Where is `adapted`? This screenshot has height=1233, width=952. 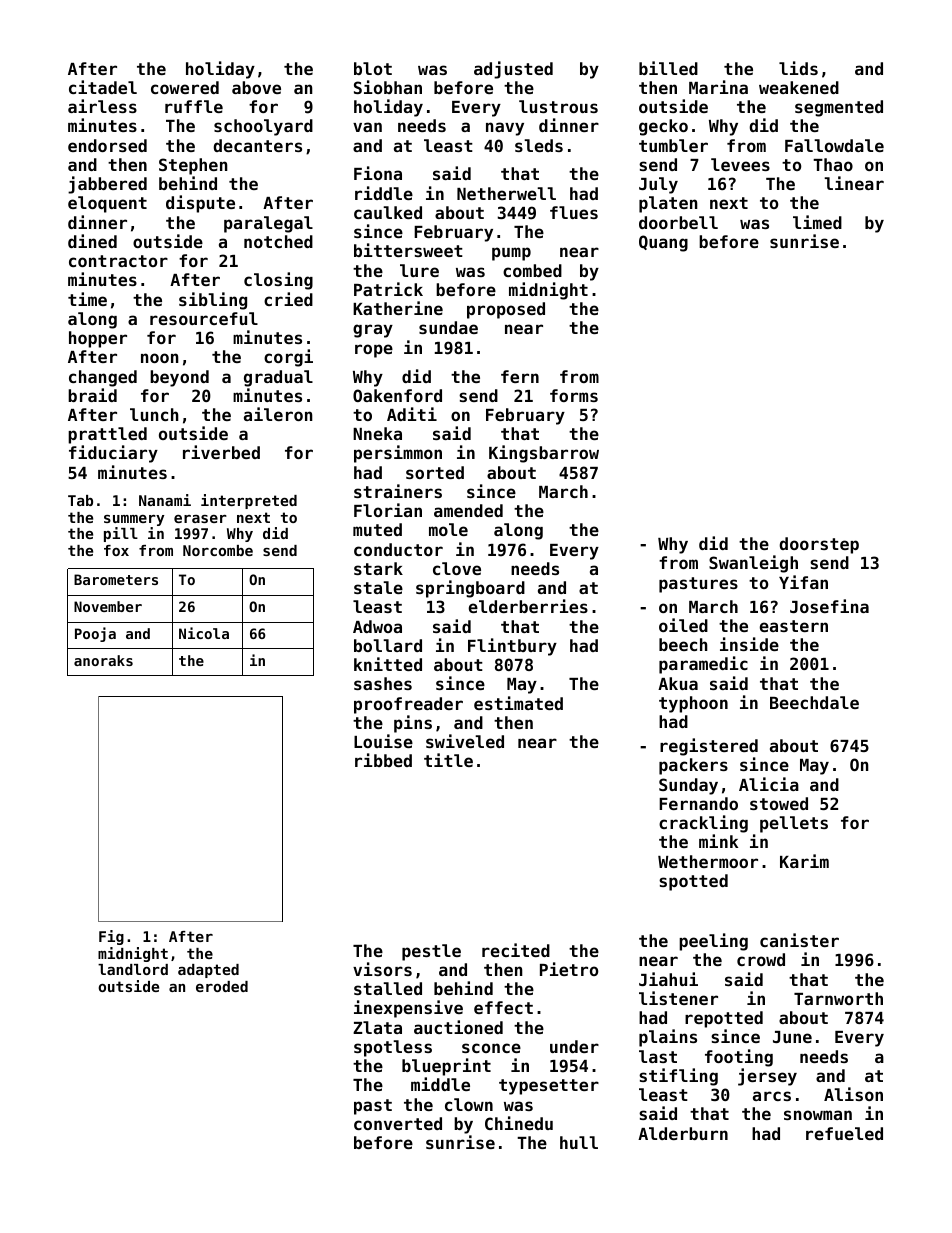
adapted is located at coordinates (208, 971).
